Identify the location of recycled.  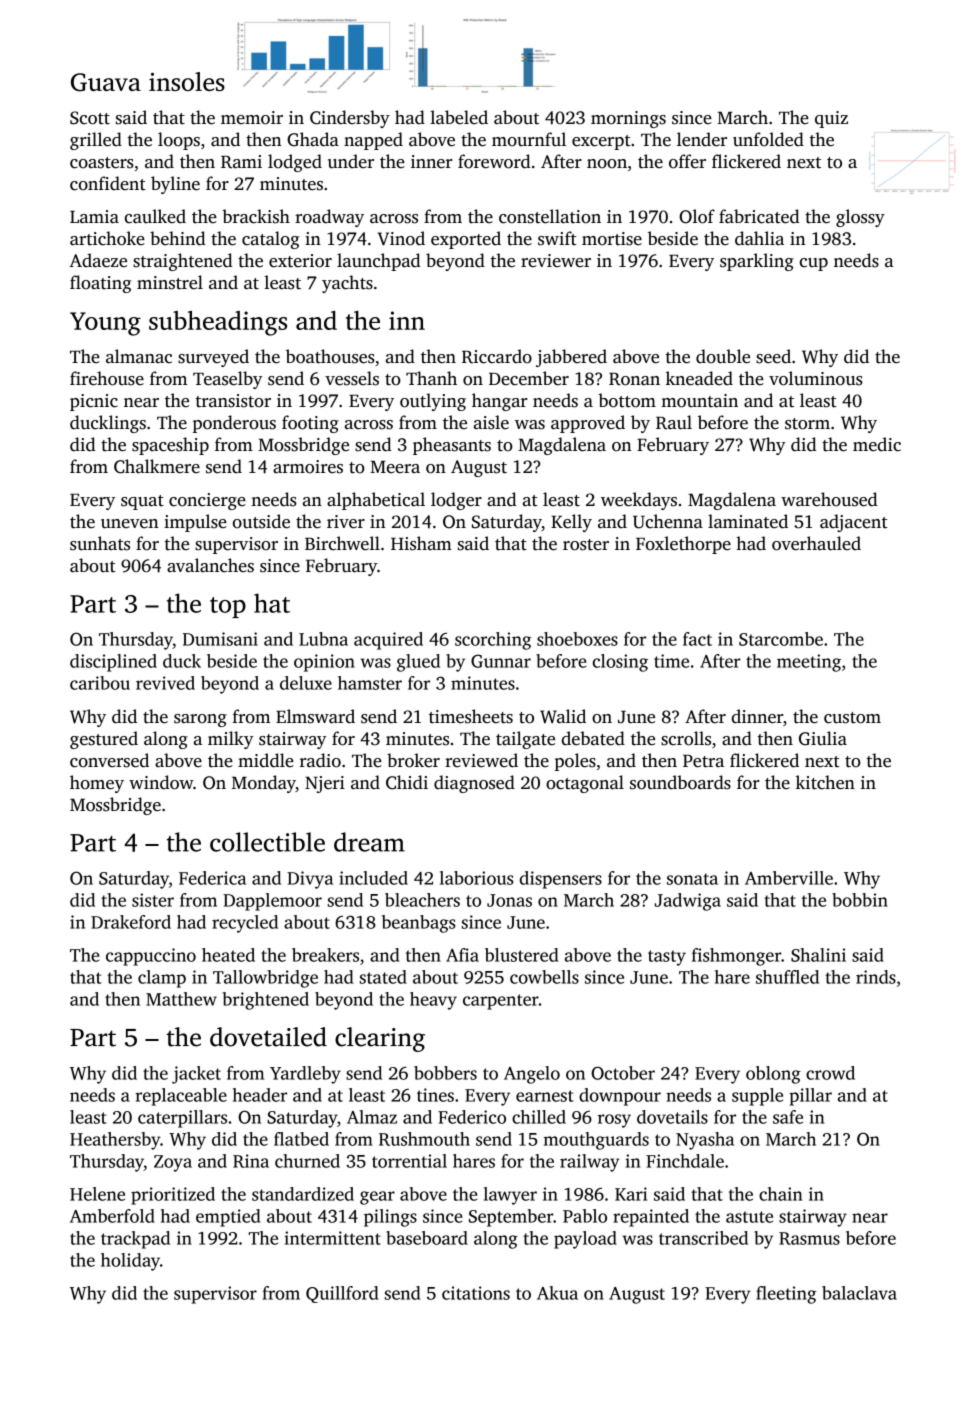
(245, 924).
